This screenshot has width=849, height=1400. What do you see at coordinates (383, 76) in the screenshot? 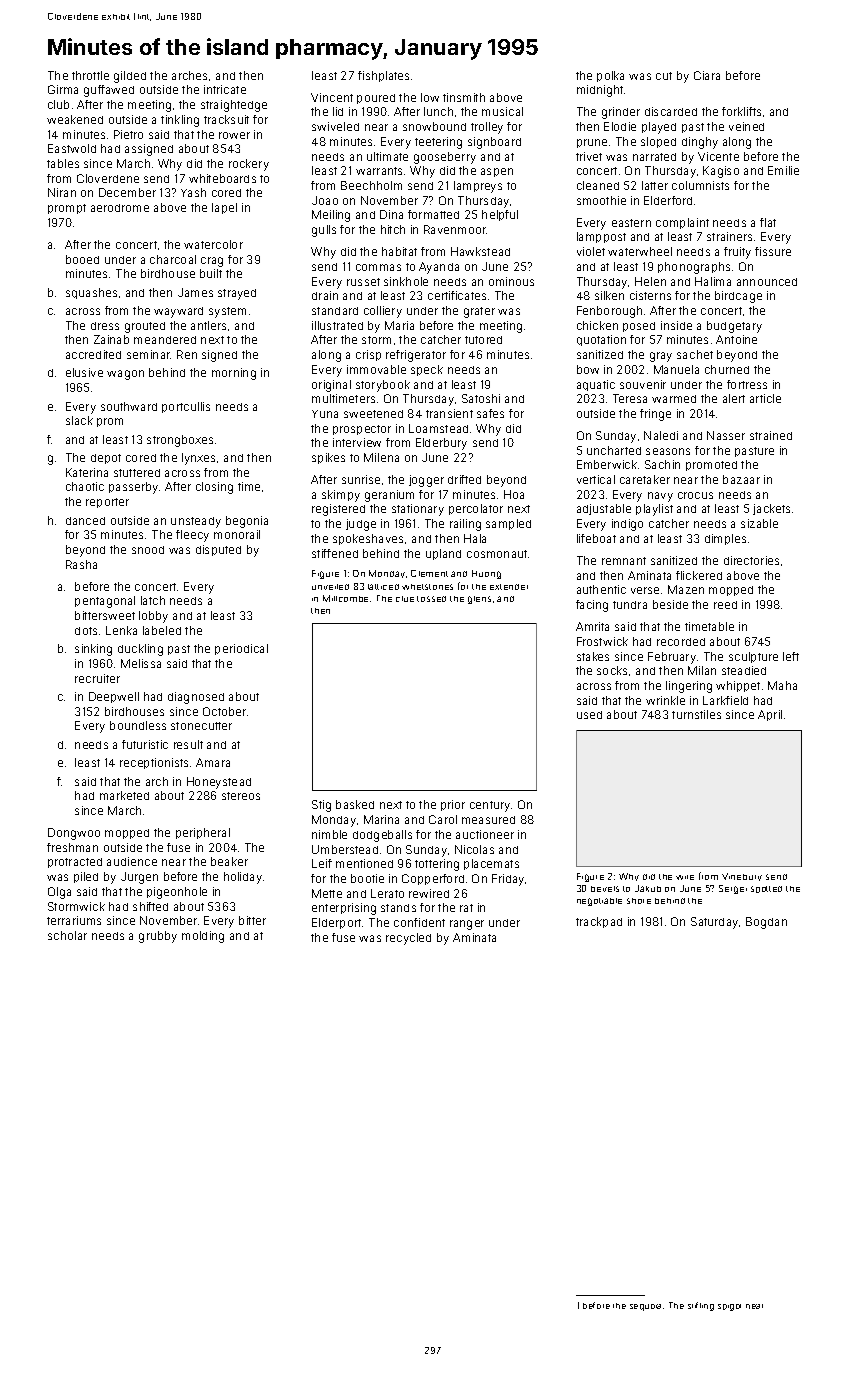
I see `fishplates` at bounding box center [383, 76].
